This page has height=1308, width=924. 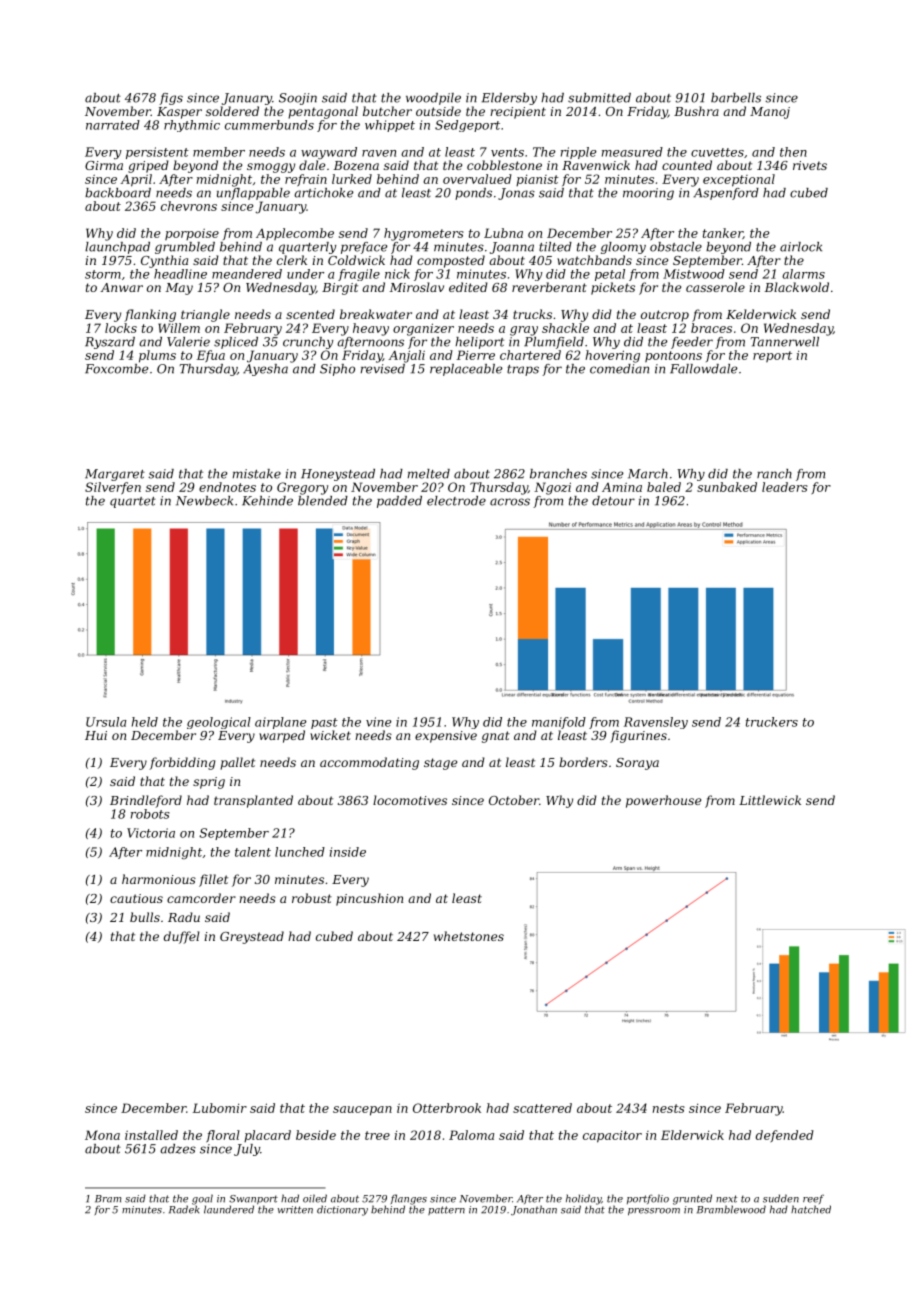 What do you see at coordinates (770, 113) in the page?
I see `Manoj` at bounding box center [770, 113].
